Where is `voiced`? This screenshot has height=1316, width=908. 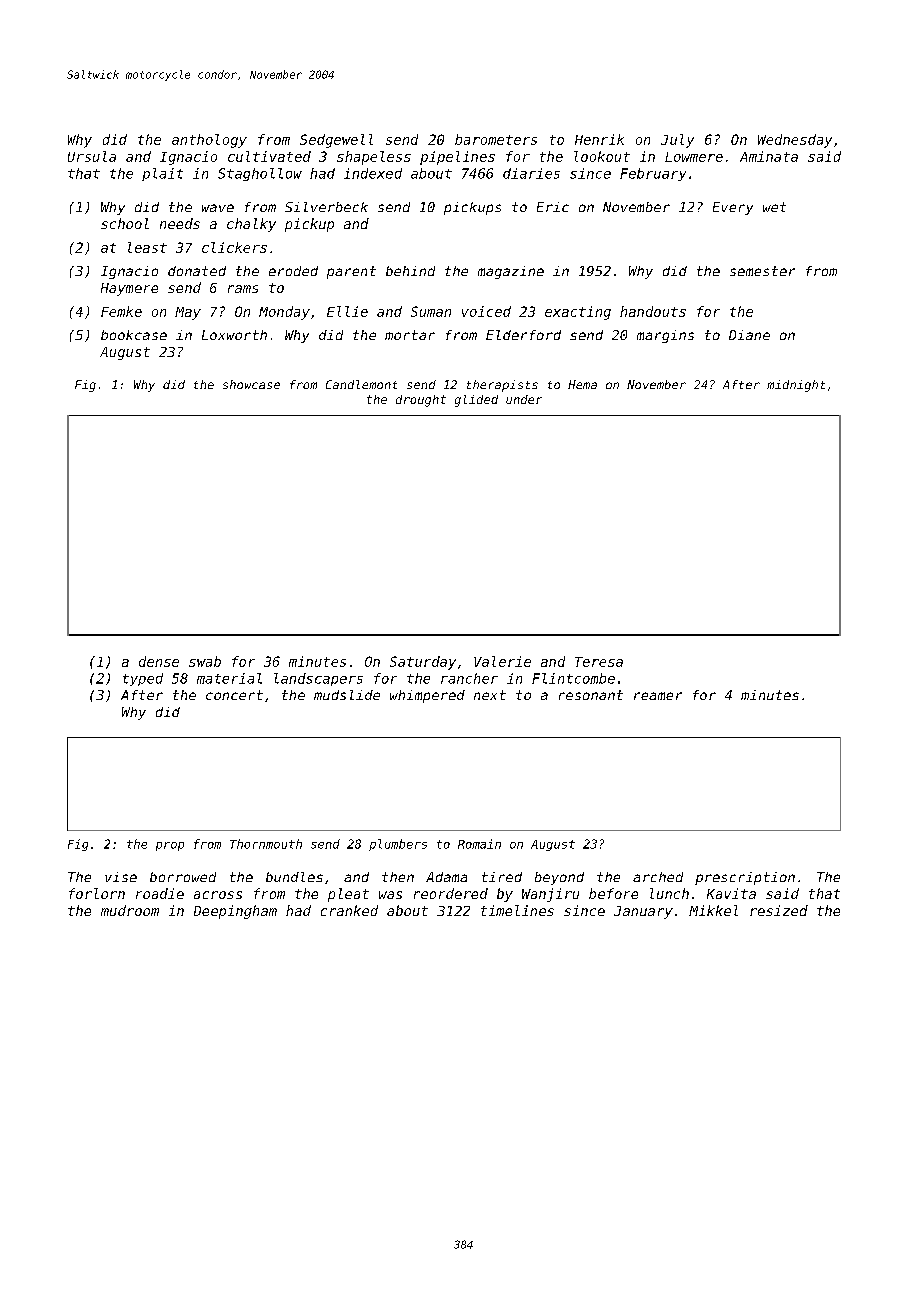
voiced is located at coordinates (486, 311).
